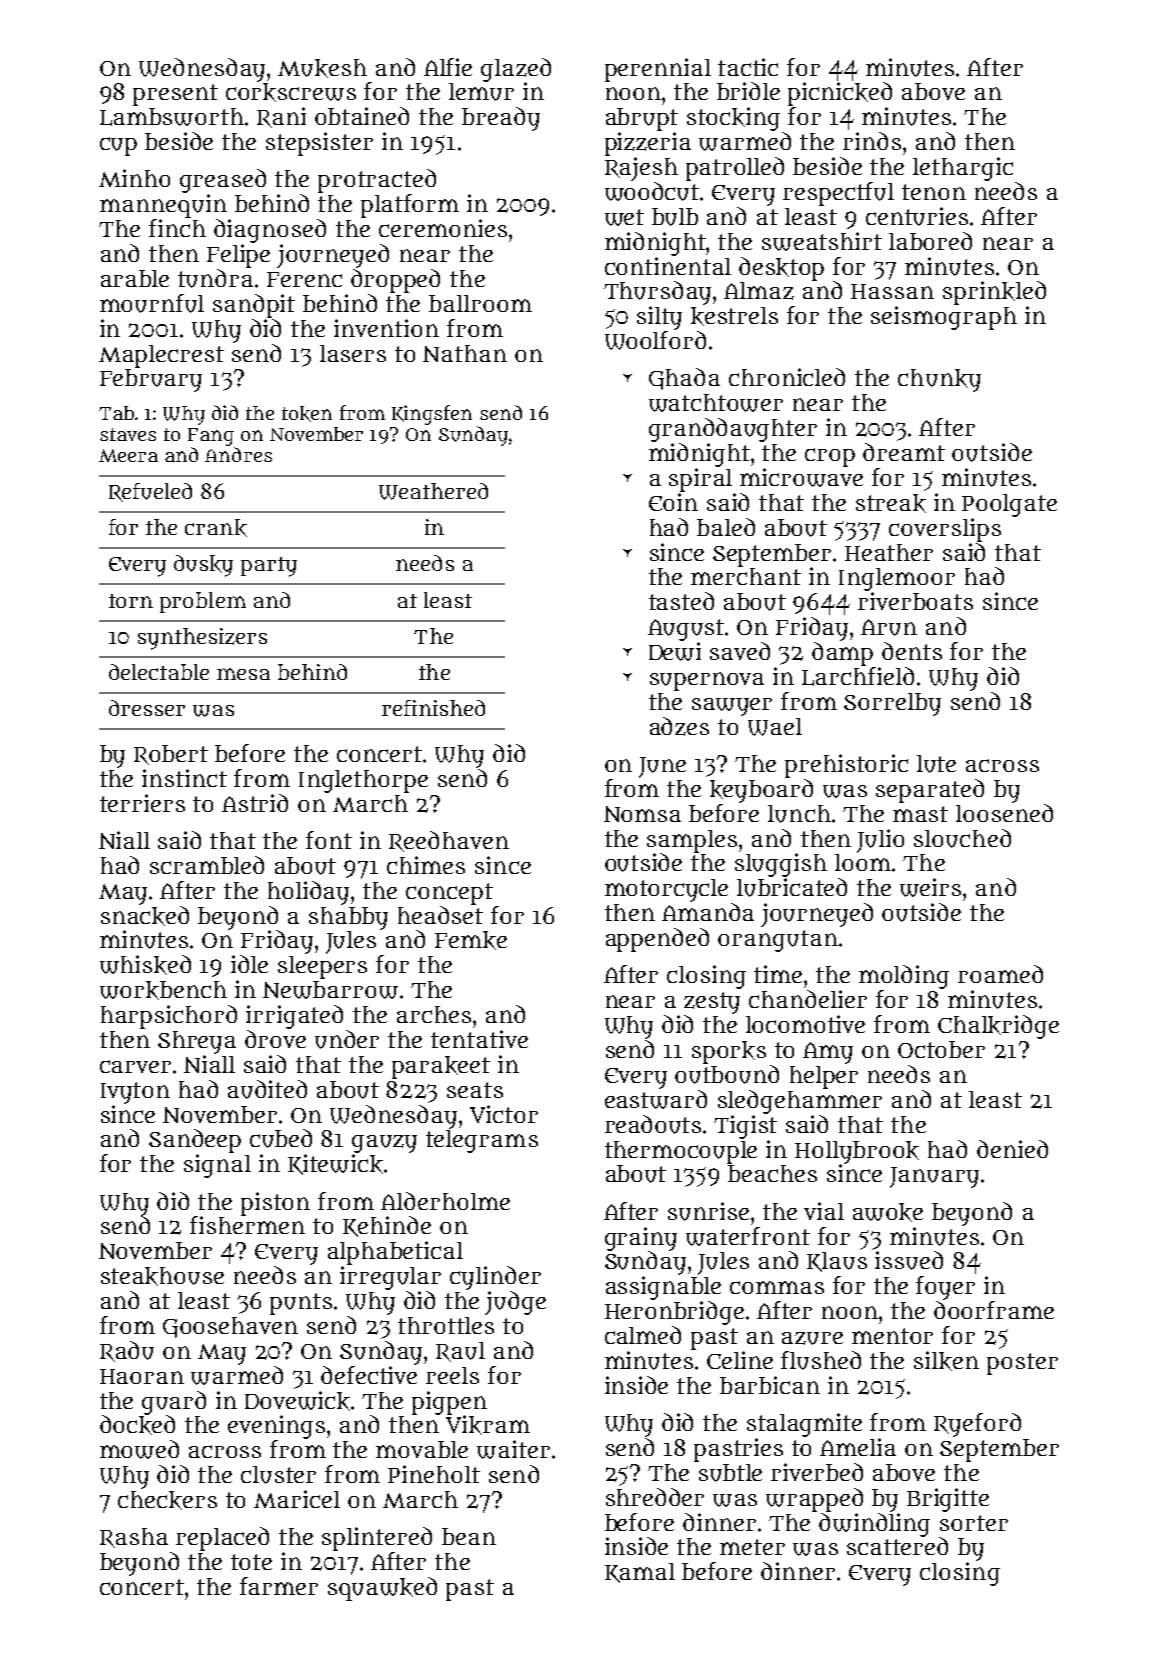  What do you see at coordinates (501, 119) in the screenshot?
I see `bready` at bounding box center [501, 119].
